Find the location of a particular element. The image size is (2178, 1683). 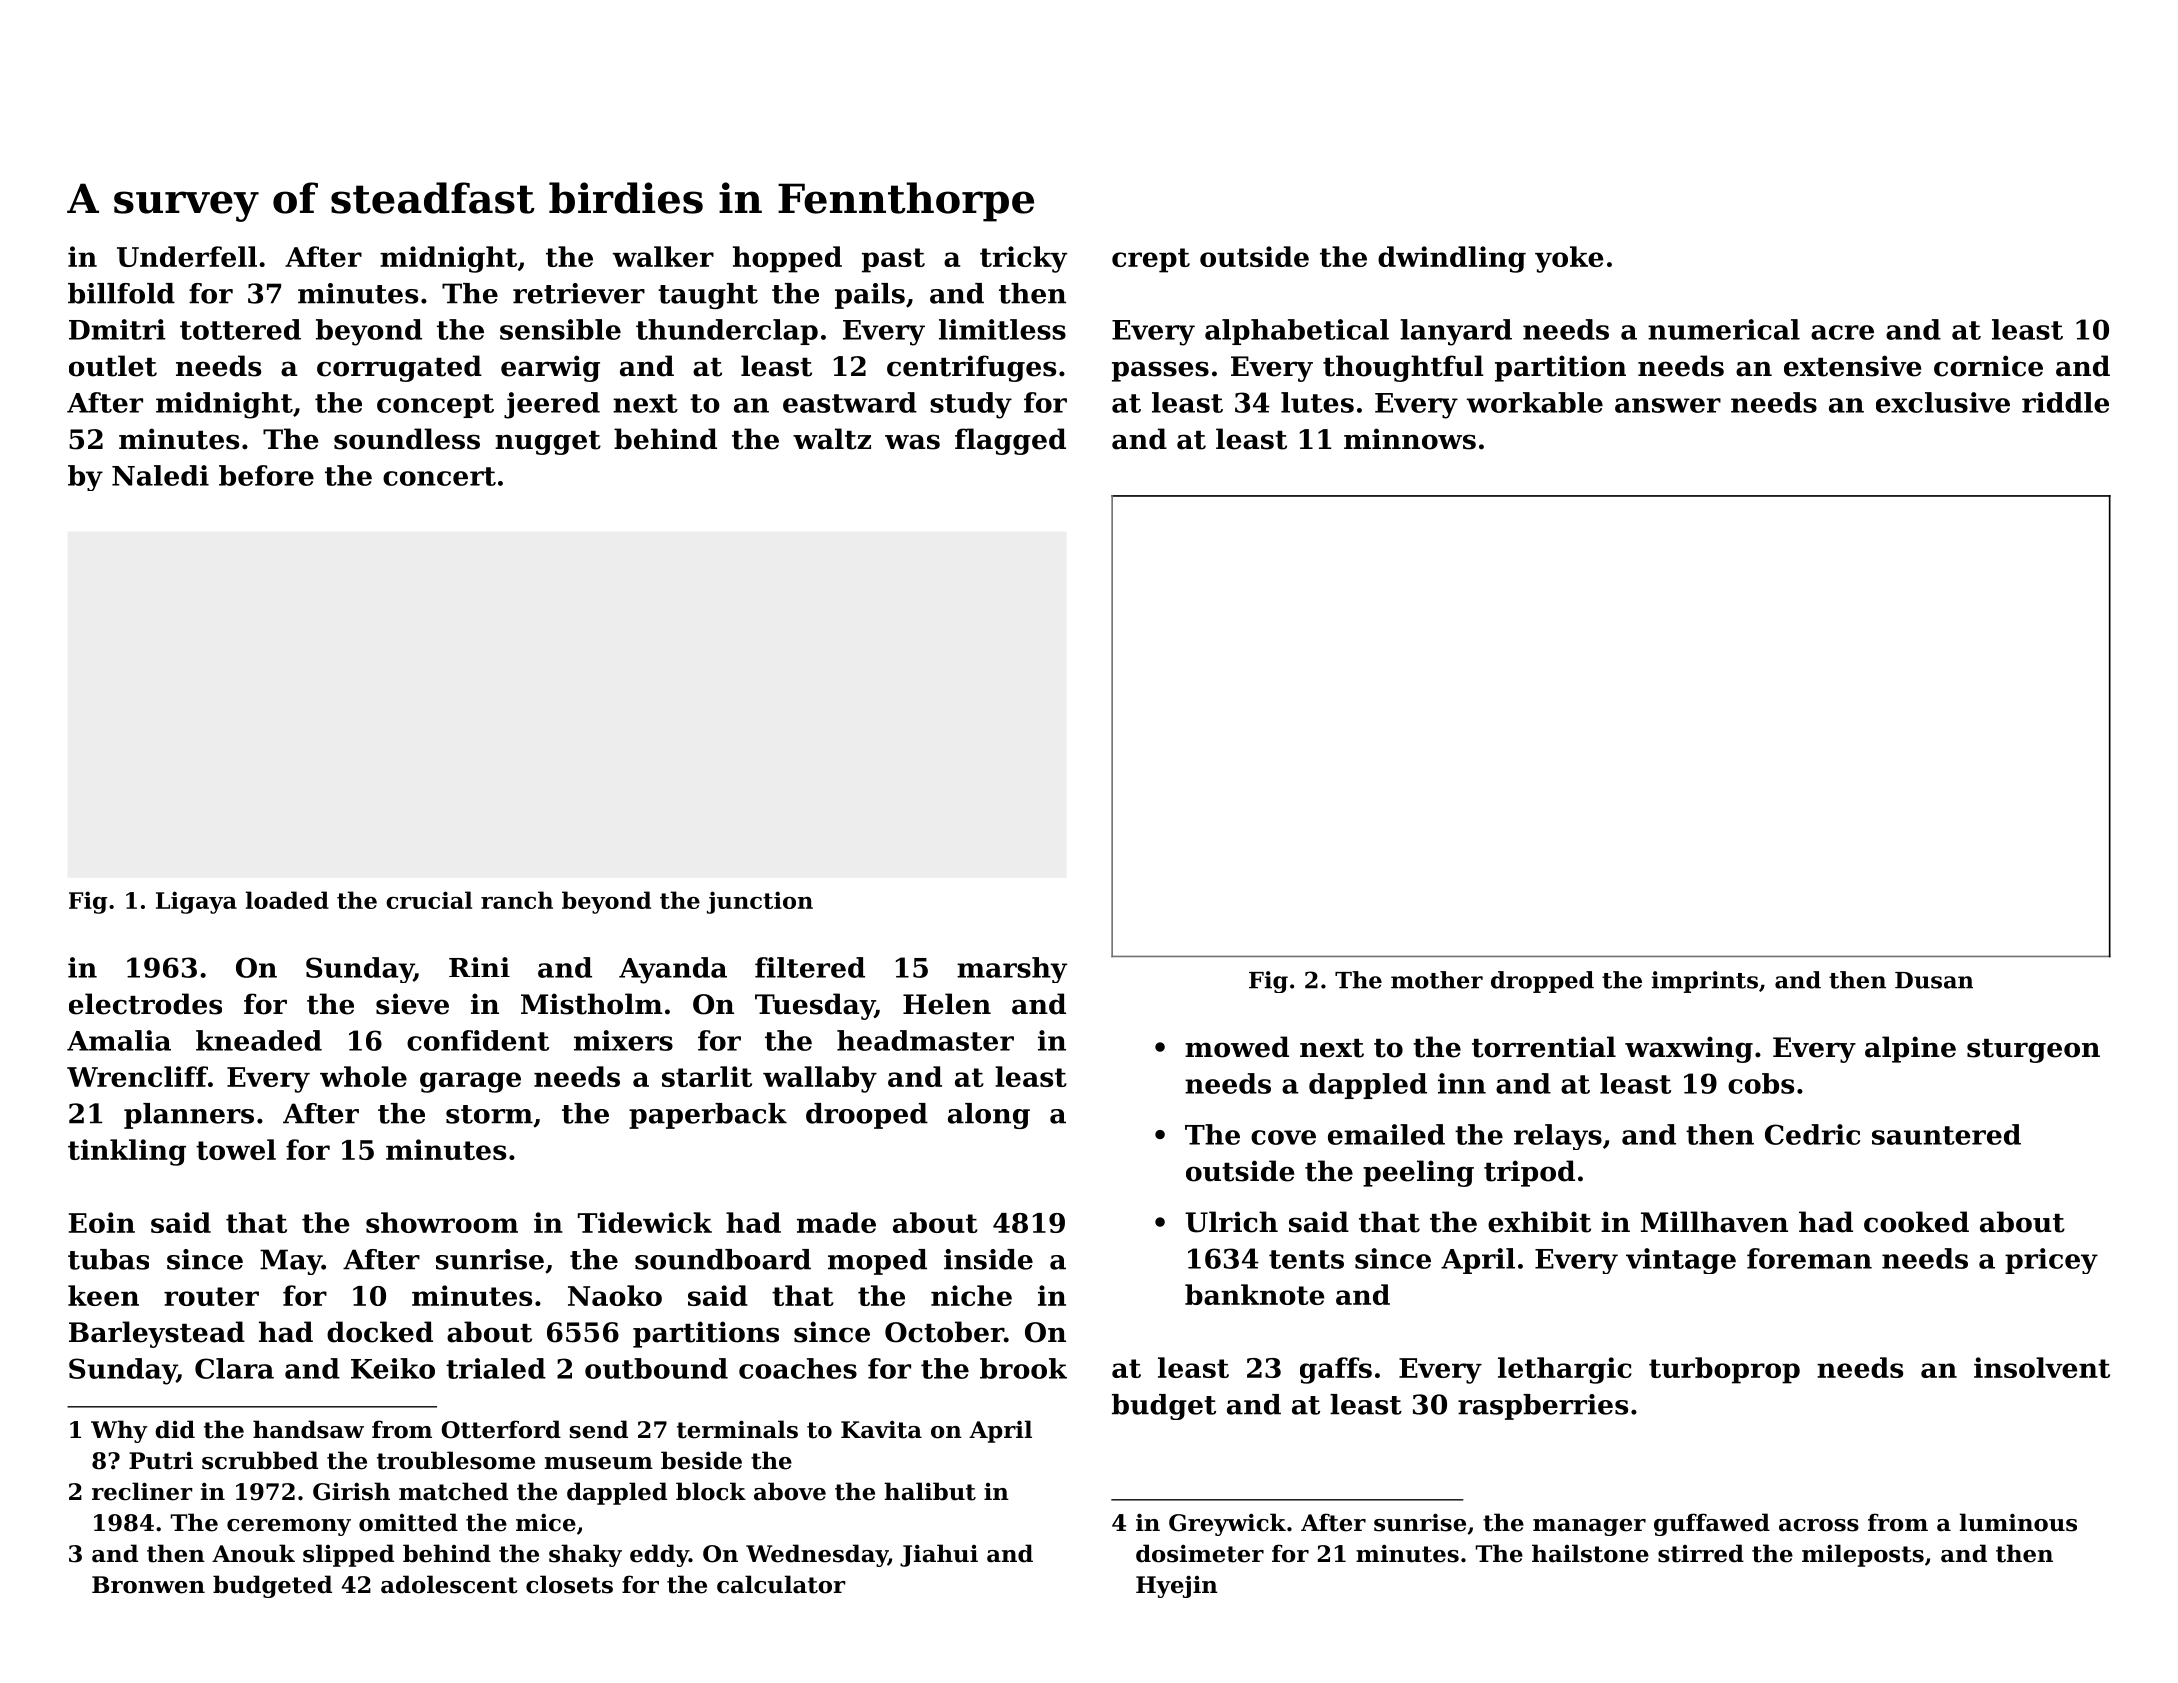

yoke is located at coordinates (1569, 259).
